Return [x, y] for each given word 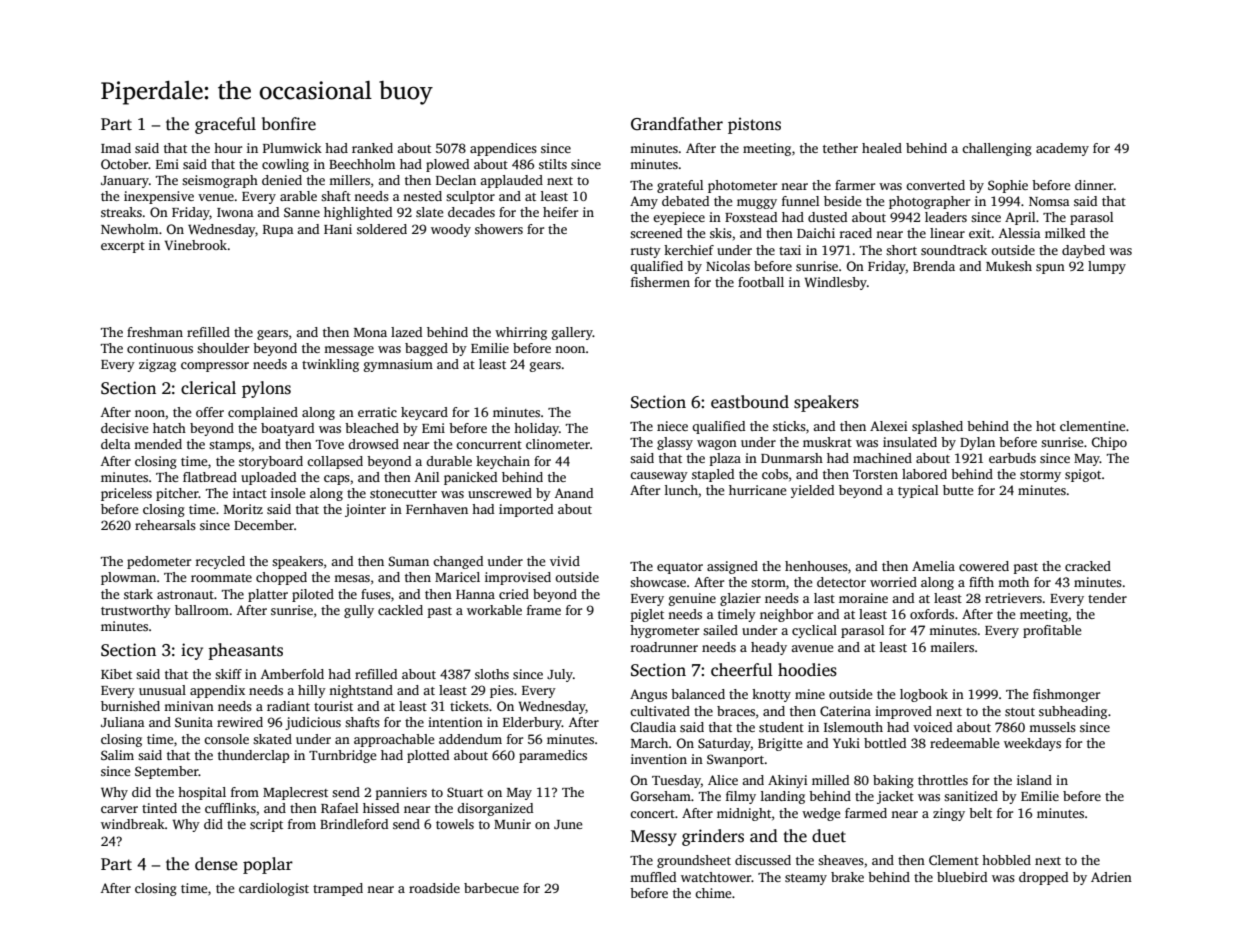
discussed [763, 860]
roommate [221, 578]
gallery [572, 333]
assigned [732, 567]
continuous [160, 348]
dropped [1043, 878]
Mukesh [1009, 266]
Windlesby [835, 283]
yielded [812, 491]
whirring [521, 333]
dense [216, 864]
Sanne [302, 212]
